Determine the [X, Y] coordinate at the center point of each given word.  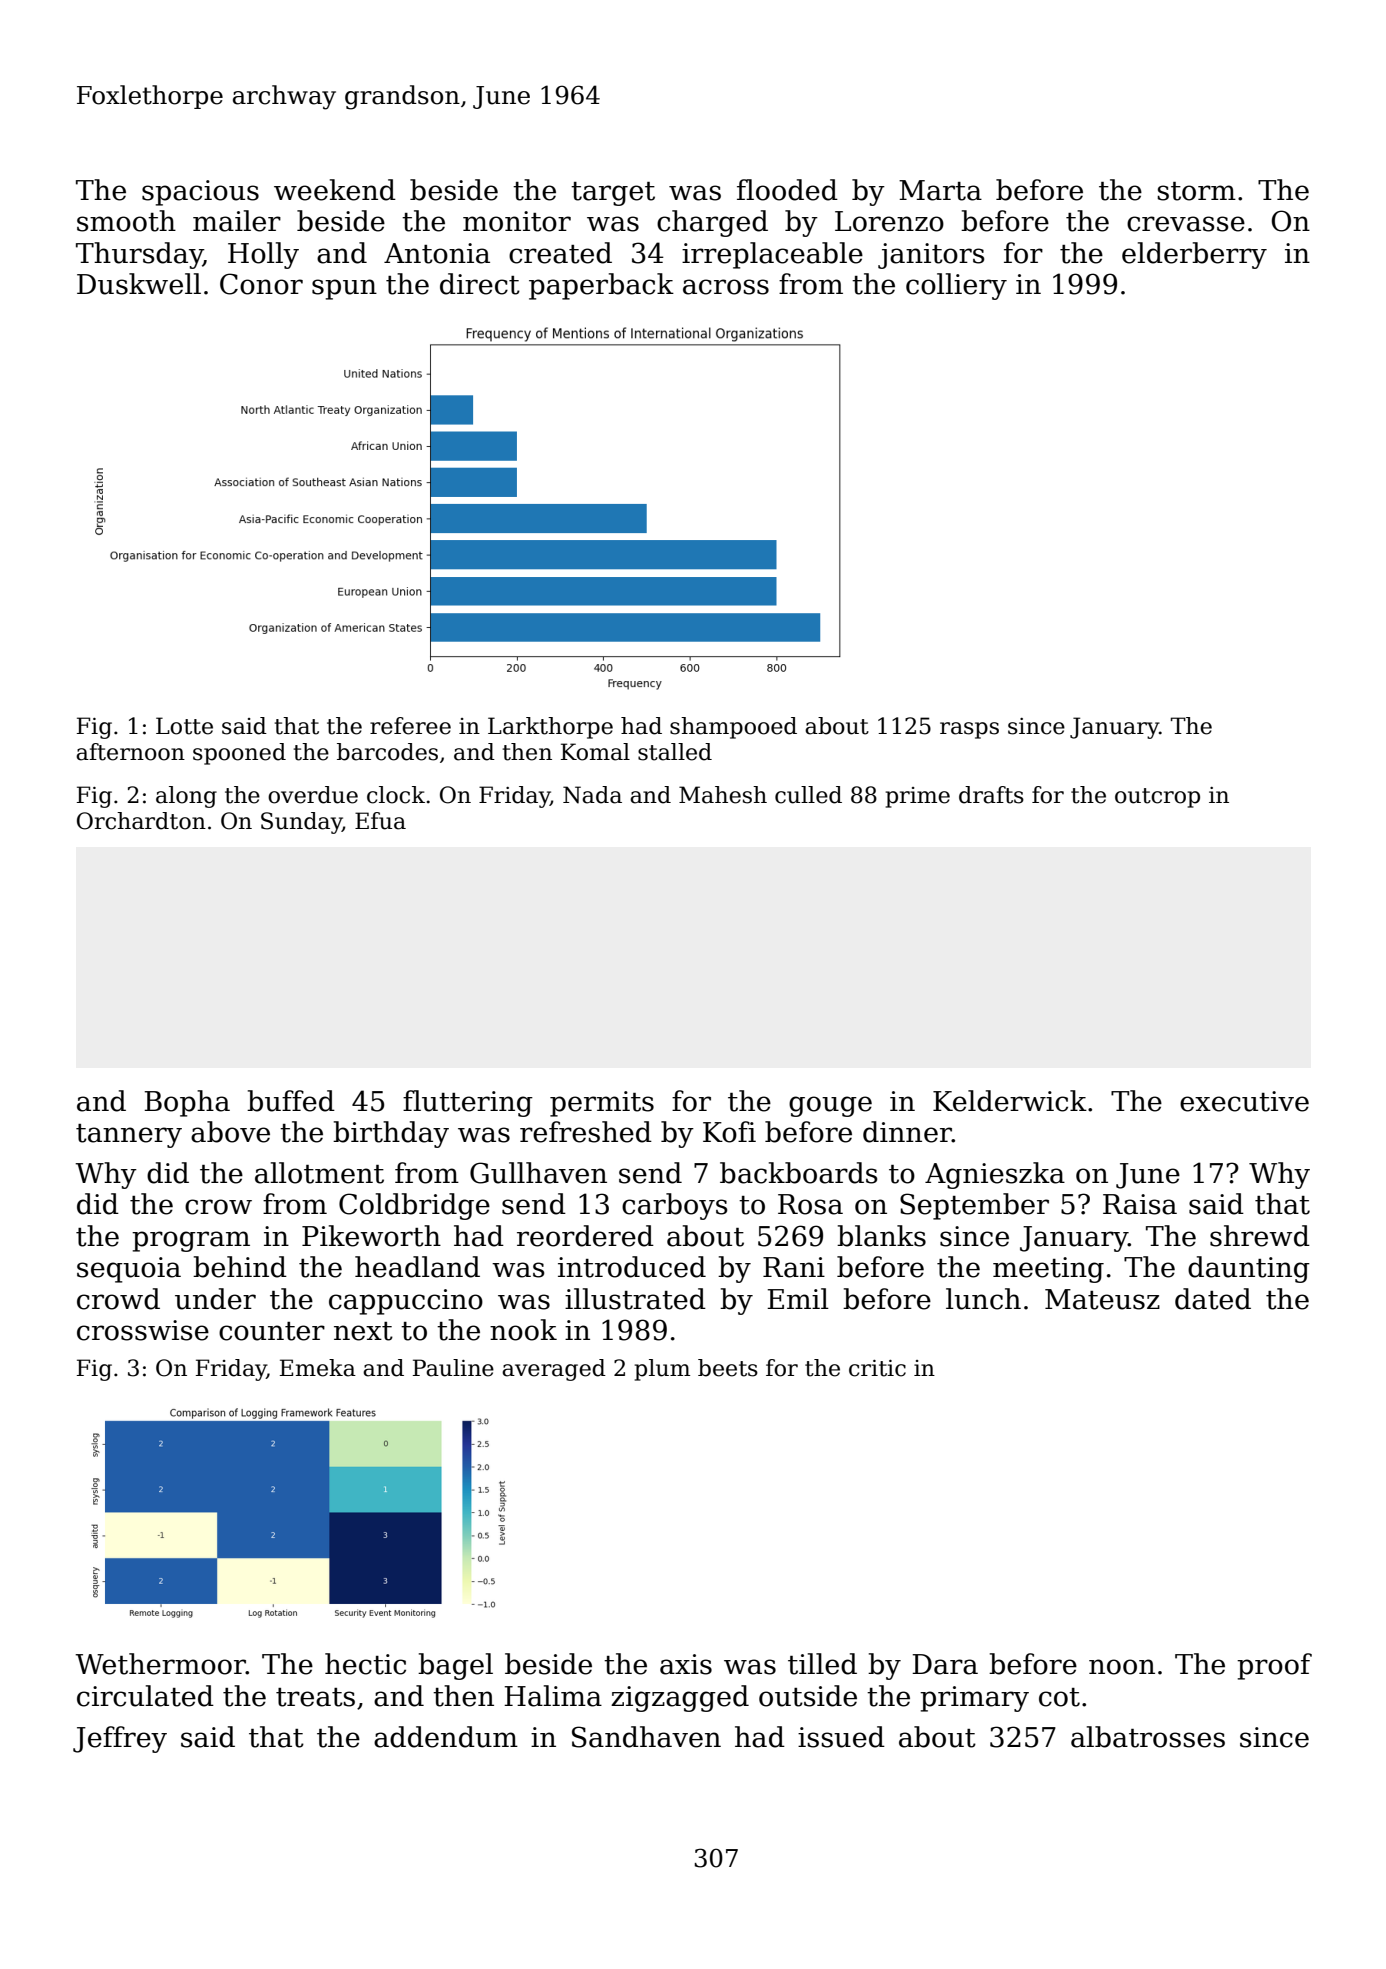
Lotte [184, 726]
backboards [799, 1173]
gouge [830, 1106]
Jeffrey [120, 1739]
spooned [239, 754]
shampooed [733, 728]
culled [808, 795]
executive [1244, 1101]
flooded [787, 190]
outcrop [1157, 798]
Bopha [187, 1103]
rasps [969, 730]
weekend [335, 190]
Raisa [1140, 1204]
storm [1196, 191]
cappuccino [406, 1302]
